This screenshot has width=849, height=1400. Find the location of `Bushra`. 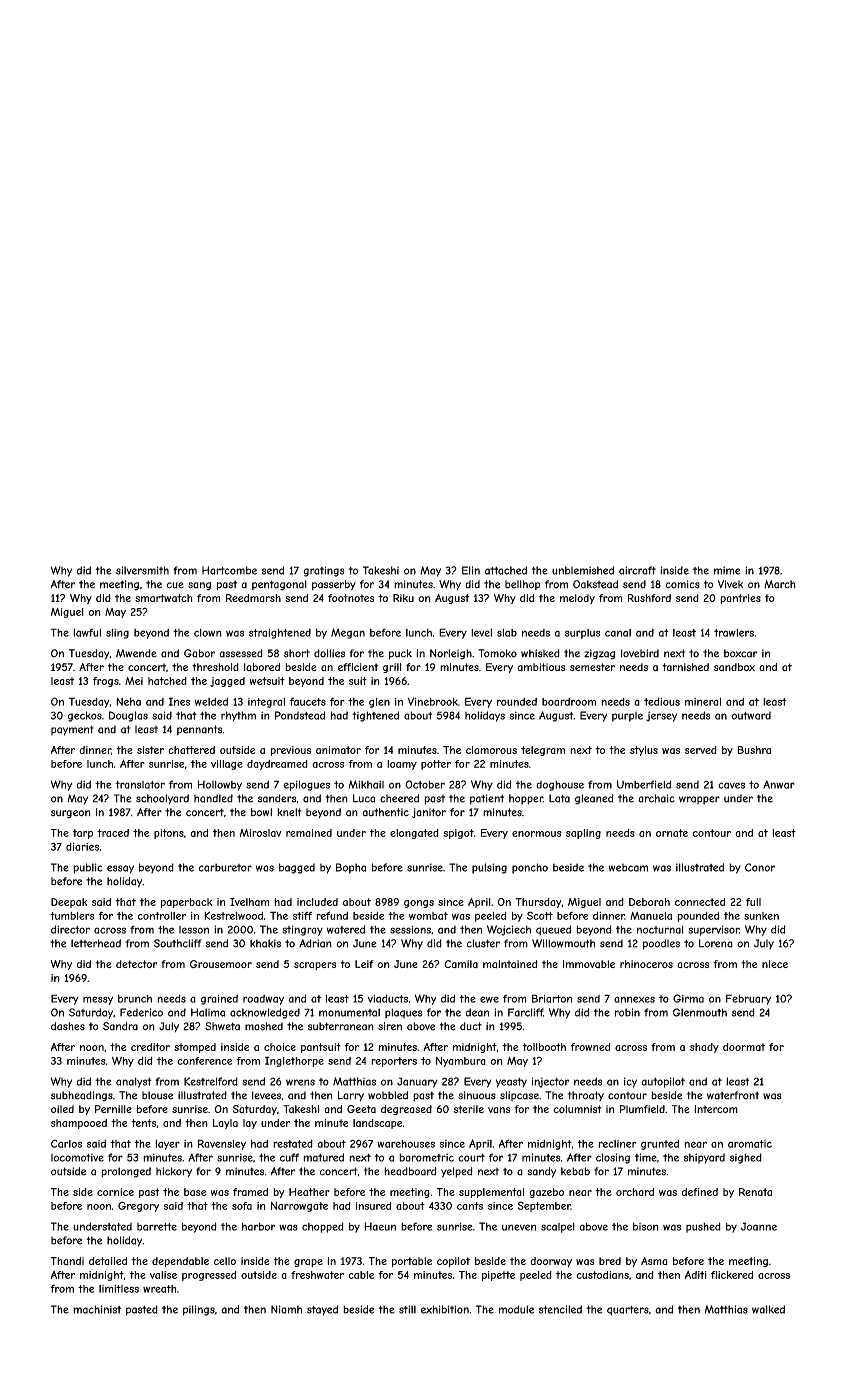

Bushra is located at coordinates (754, 750).
